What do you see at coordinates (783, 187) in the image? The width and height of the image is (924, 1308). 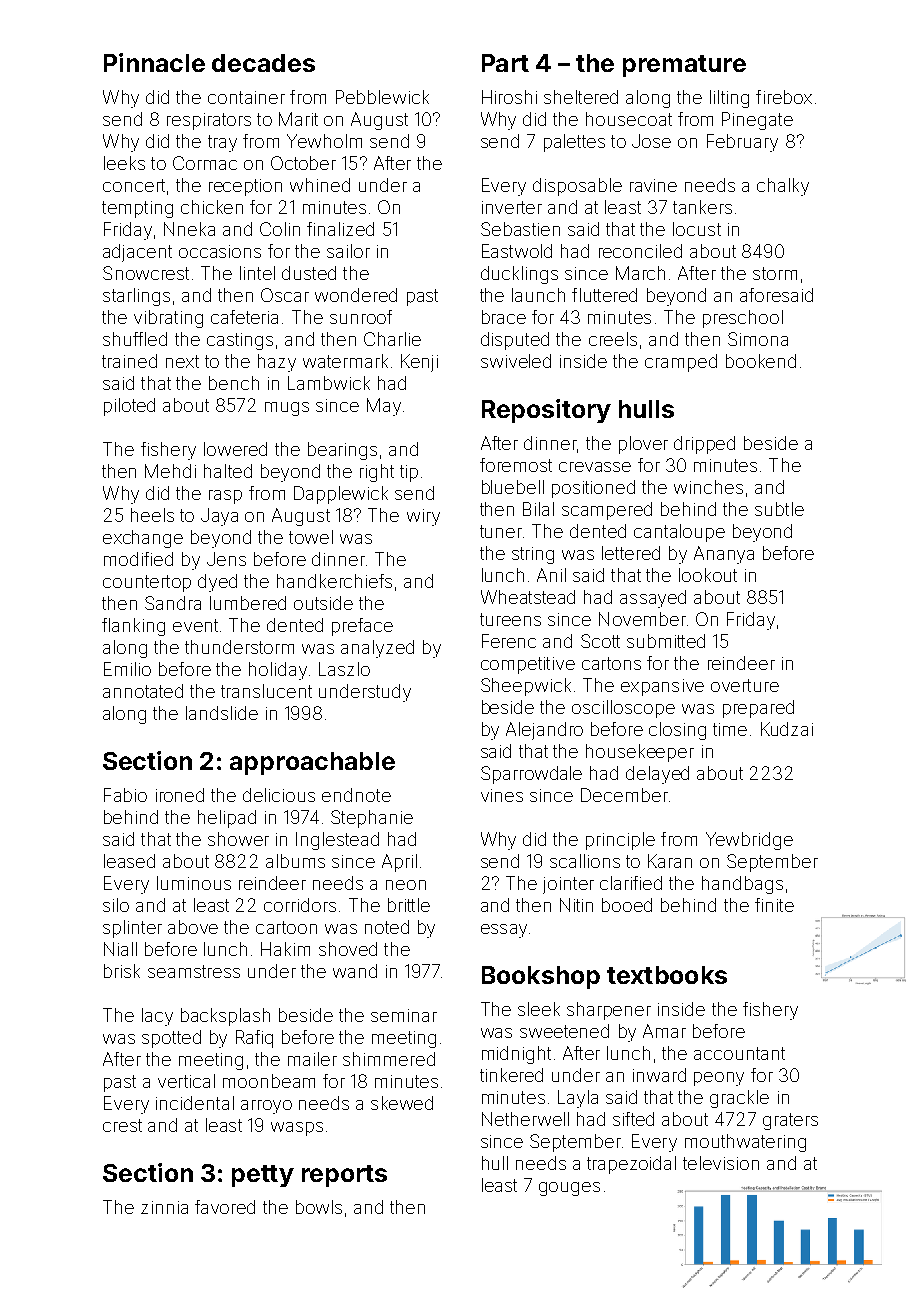 I see `chalky` at bounding box center [783, 187].
